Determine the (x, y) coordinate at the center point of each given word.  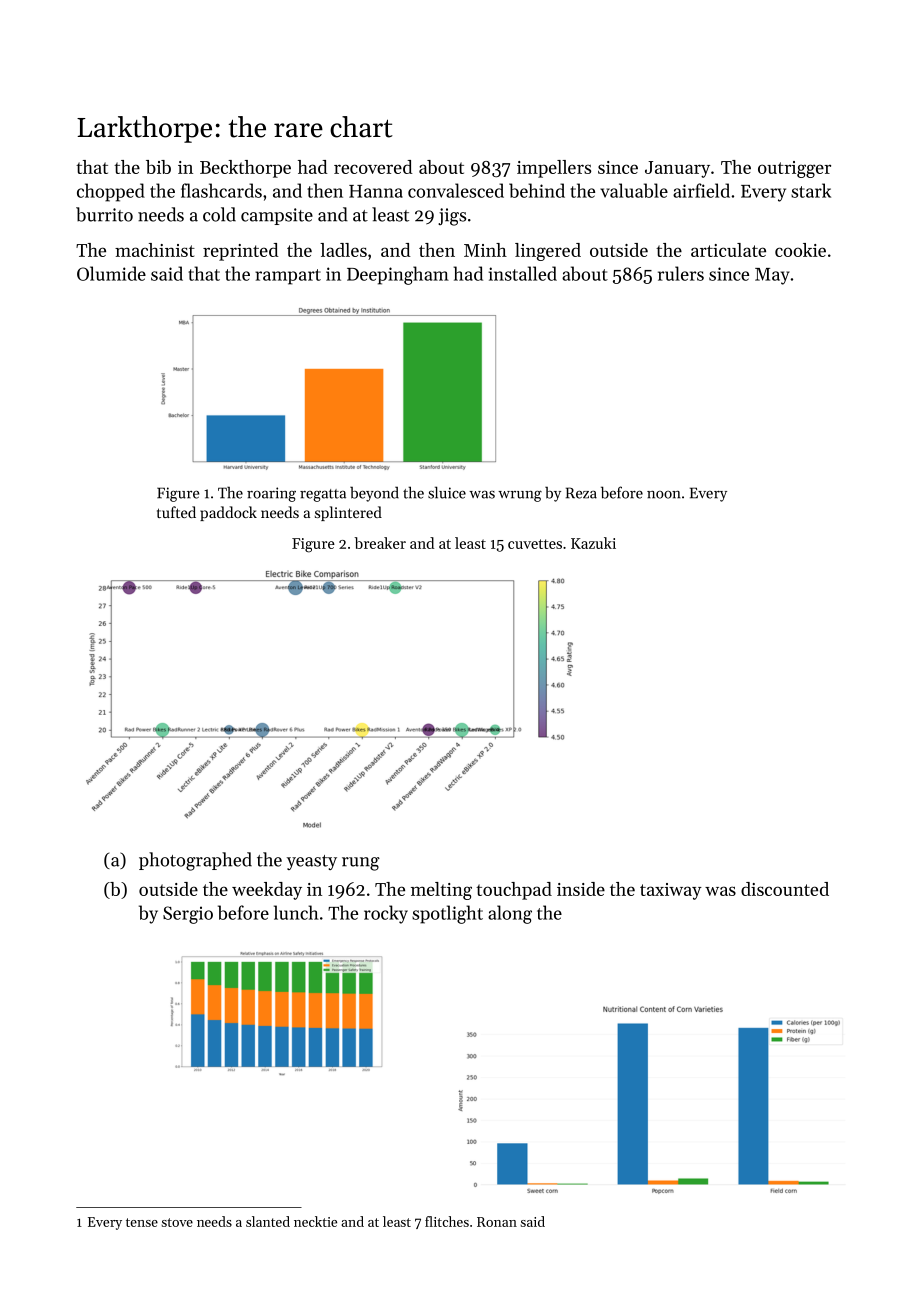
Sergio (188, 915)
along (510, 914)
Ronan (497, 1222)
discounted (785, 889)
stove (177, 1222)
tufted (176, 512)
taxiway (671, 891)
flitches (447, 1221)
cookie (800, 250)
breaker (380, 543)
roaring (271, 494)
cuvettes (535, 544)
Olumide (111, 273)
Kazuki (593, 543)
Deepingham (398, 275)
